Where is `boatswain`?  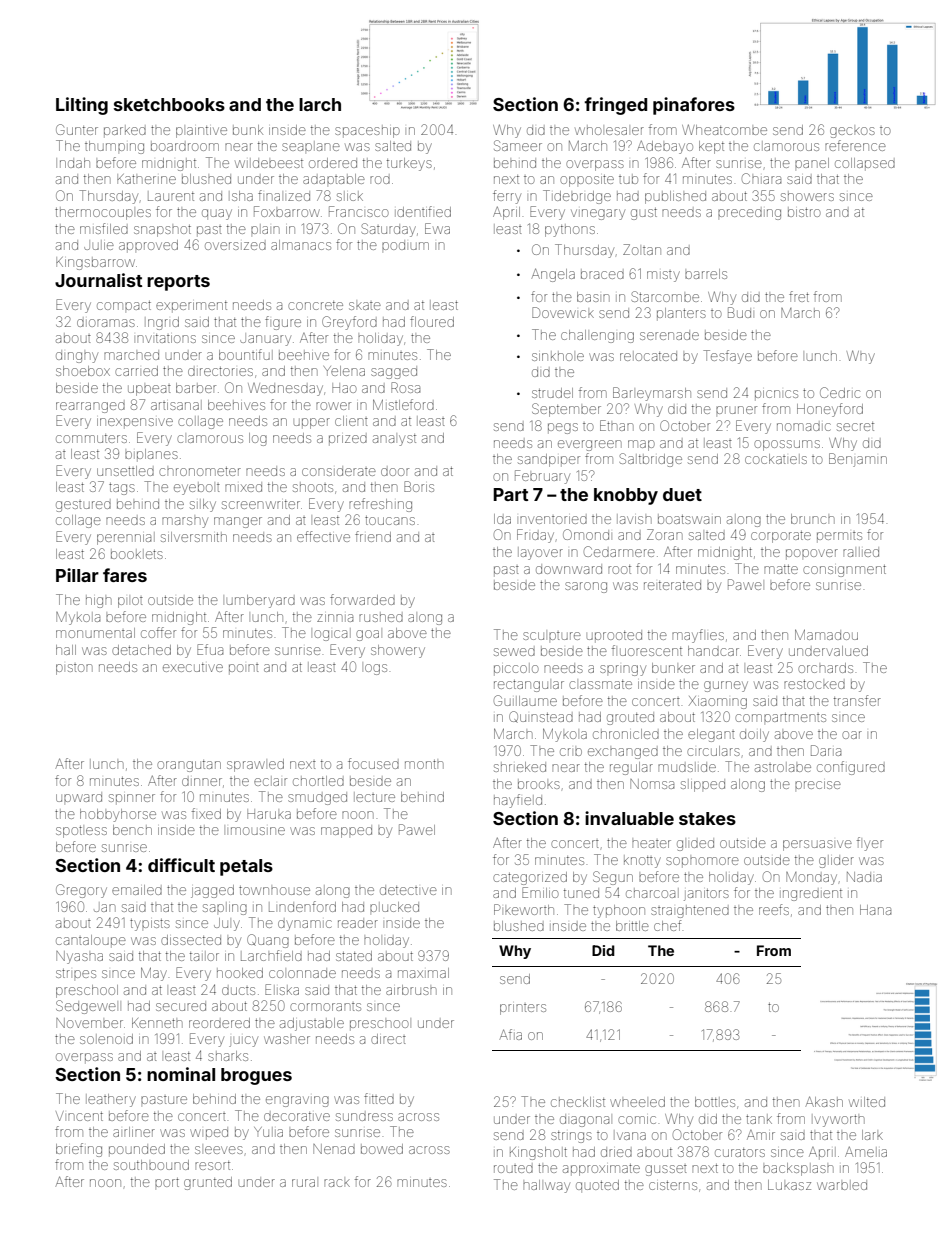
boatswain is located at coordinates (689, 519).
